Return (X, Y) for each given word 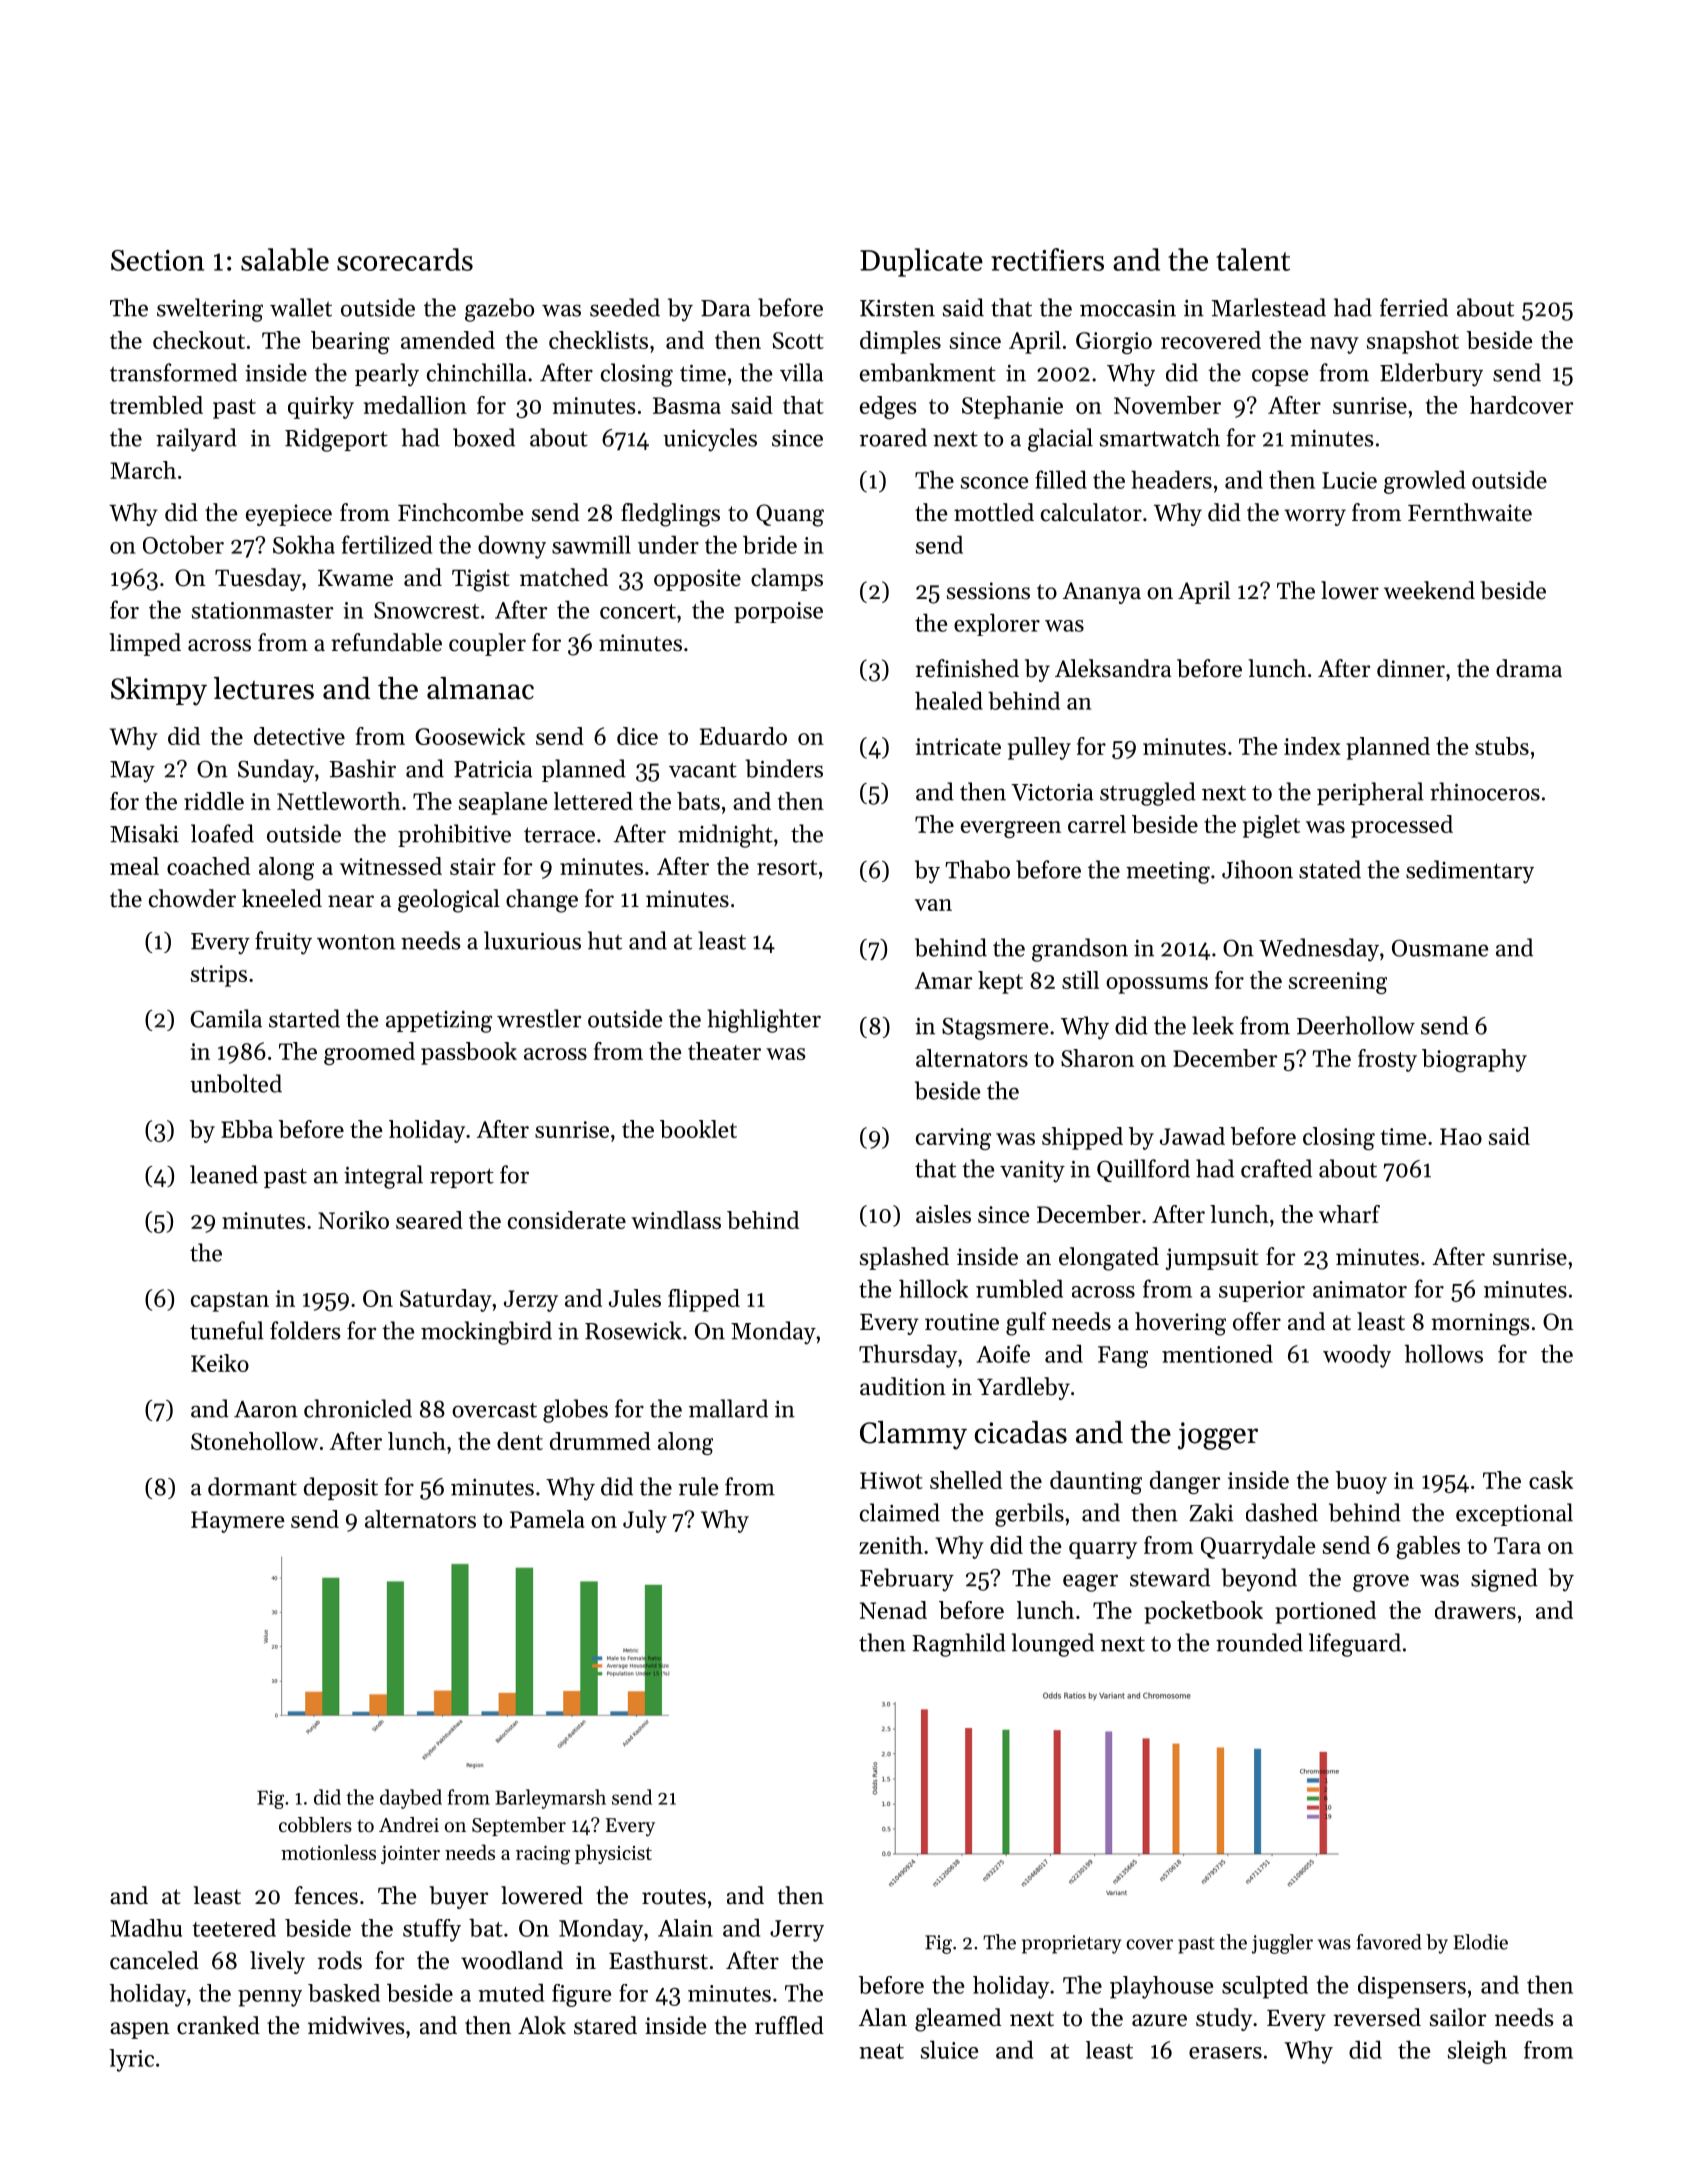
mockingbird (486, 1333)
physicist (613, 1854)
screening (1338, 983)
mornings (1480, 1324)
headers (1171, 479)
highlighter (764, 1021)
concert (638, 611)
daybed (411, 1799)
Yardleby (1023, 1388)
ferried (1414, 307)
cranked (218, 2025)
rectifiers (1047, 259)
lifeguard (1355, 1645)
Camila (226, 1018)
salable (285, 259)
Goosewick (470, 736)
